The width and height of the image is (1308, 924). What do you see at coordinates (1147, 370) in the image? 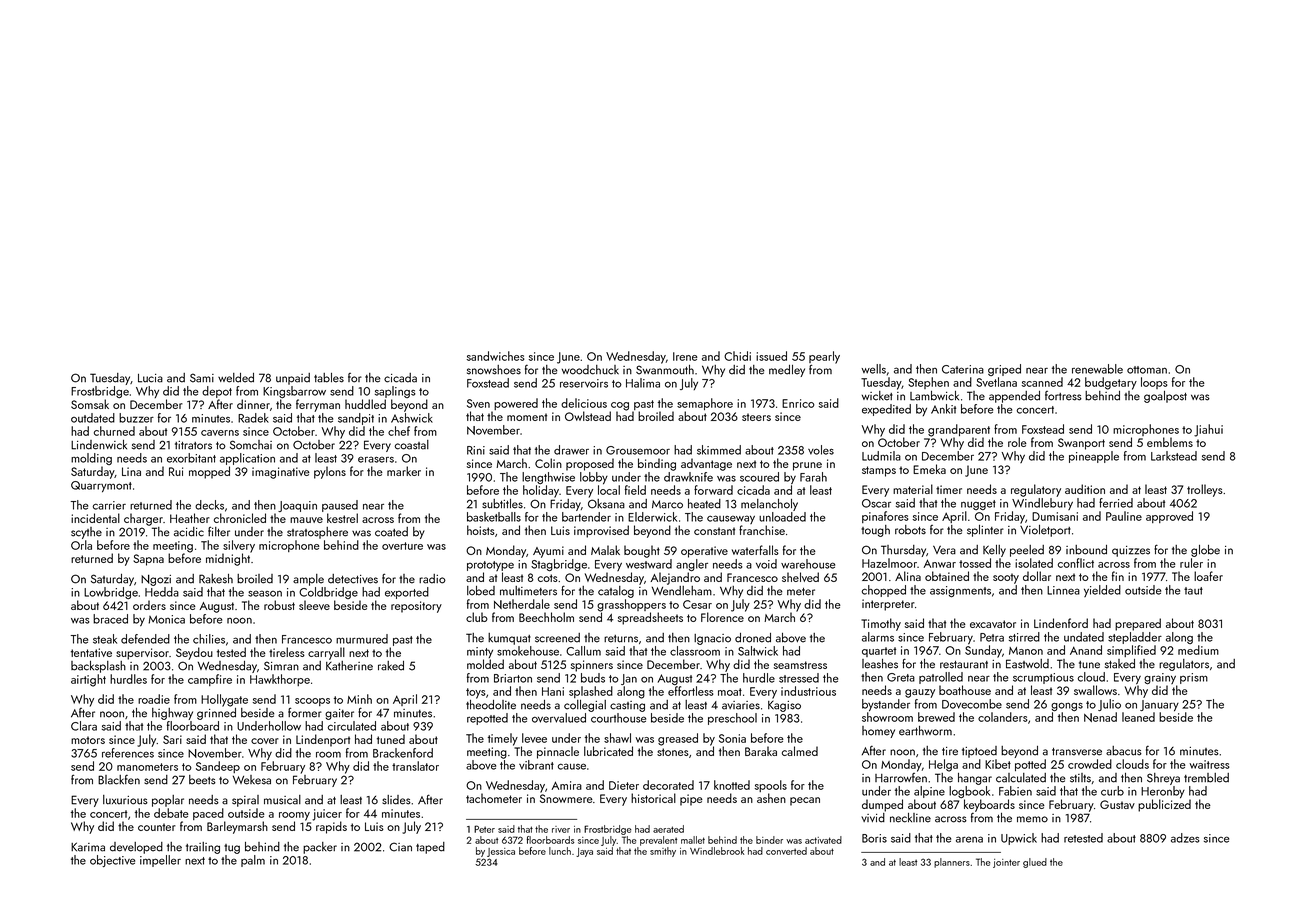
I see `ottoman` at bounding box center [1147, 370].
